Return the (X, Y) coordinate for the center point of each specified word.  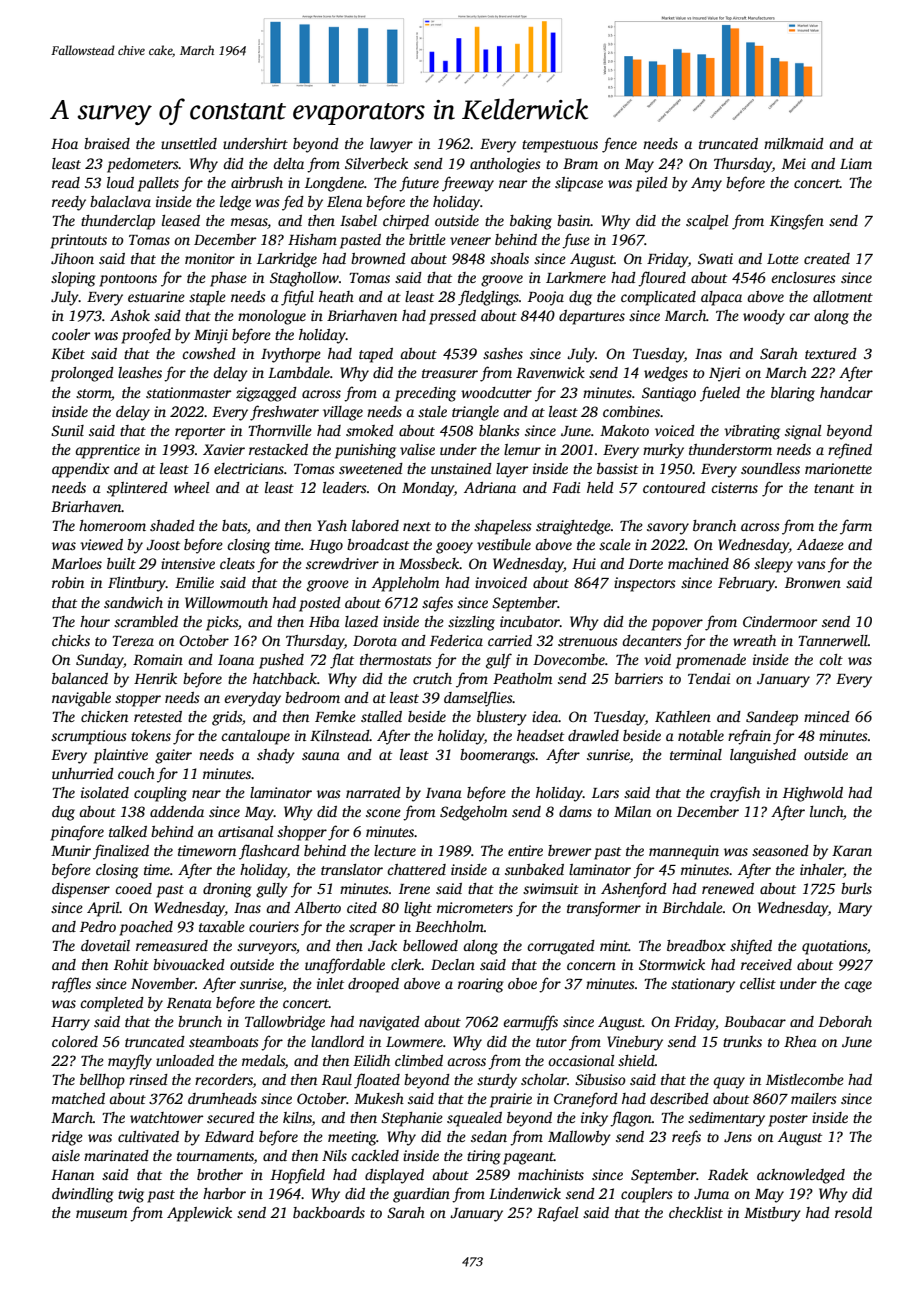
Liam (856, 163)
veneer (470, 241)
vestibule (504, 544)
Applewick (199, 1214)
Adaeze (820, 544)
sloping (73, 279)
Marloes (76, 563)
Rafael (557, 1214)
